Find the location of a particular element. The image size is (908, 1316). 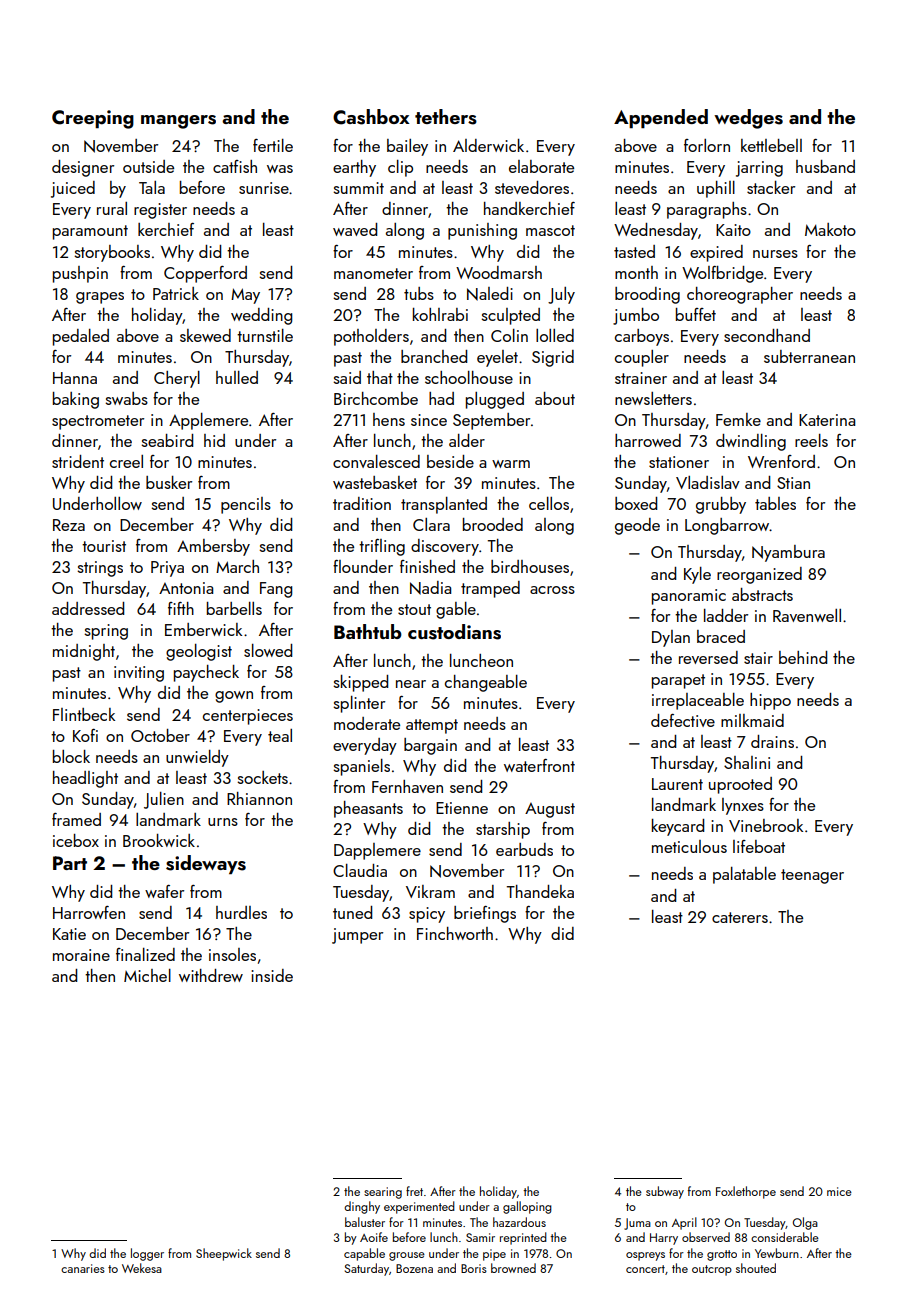

caterers is located at coordinates (740, 917).
